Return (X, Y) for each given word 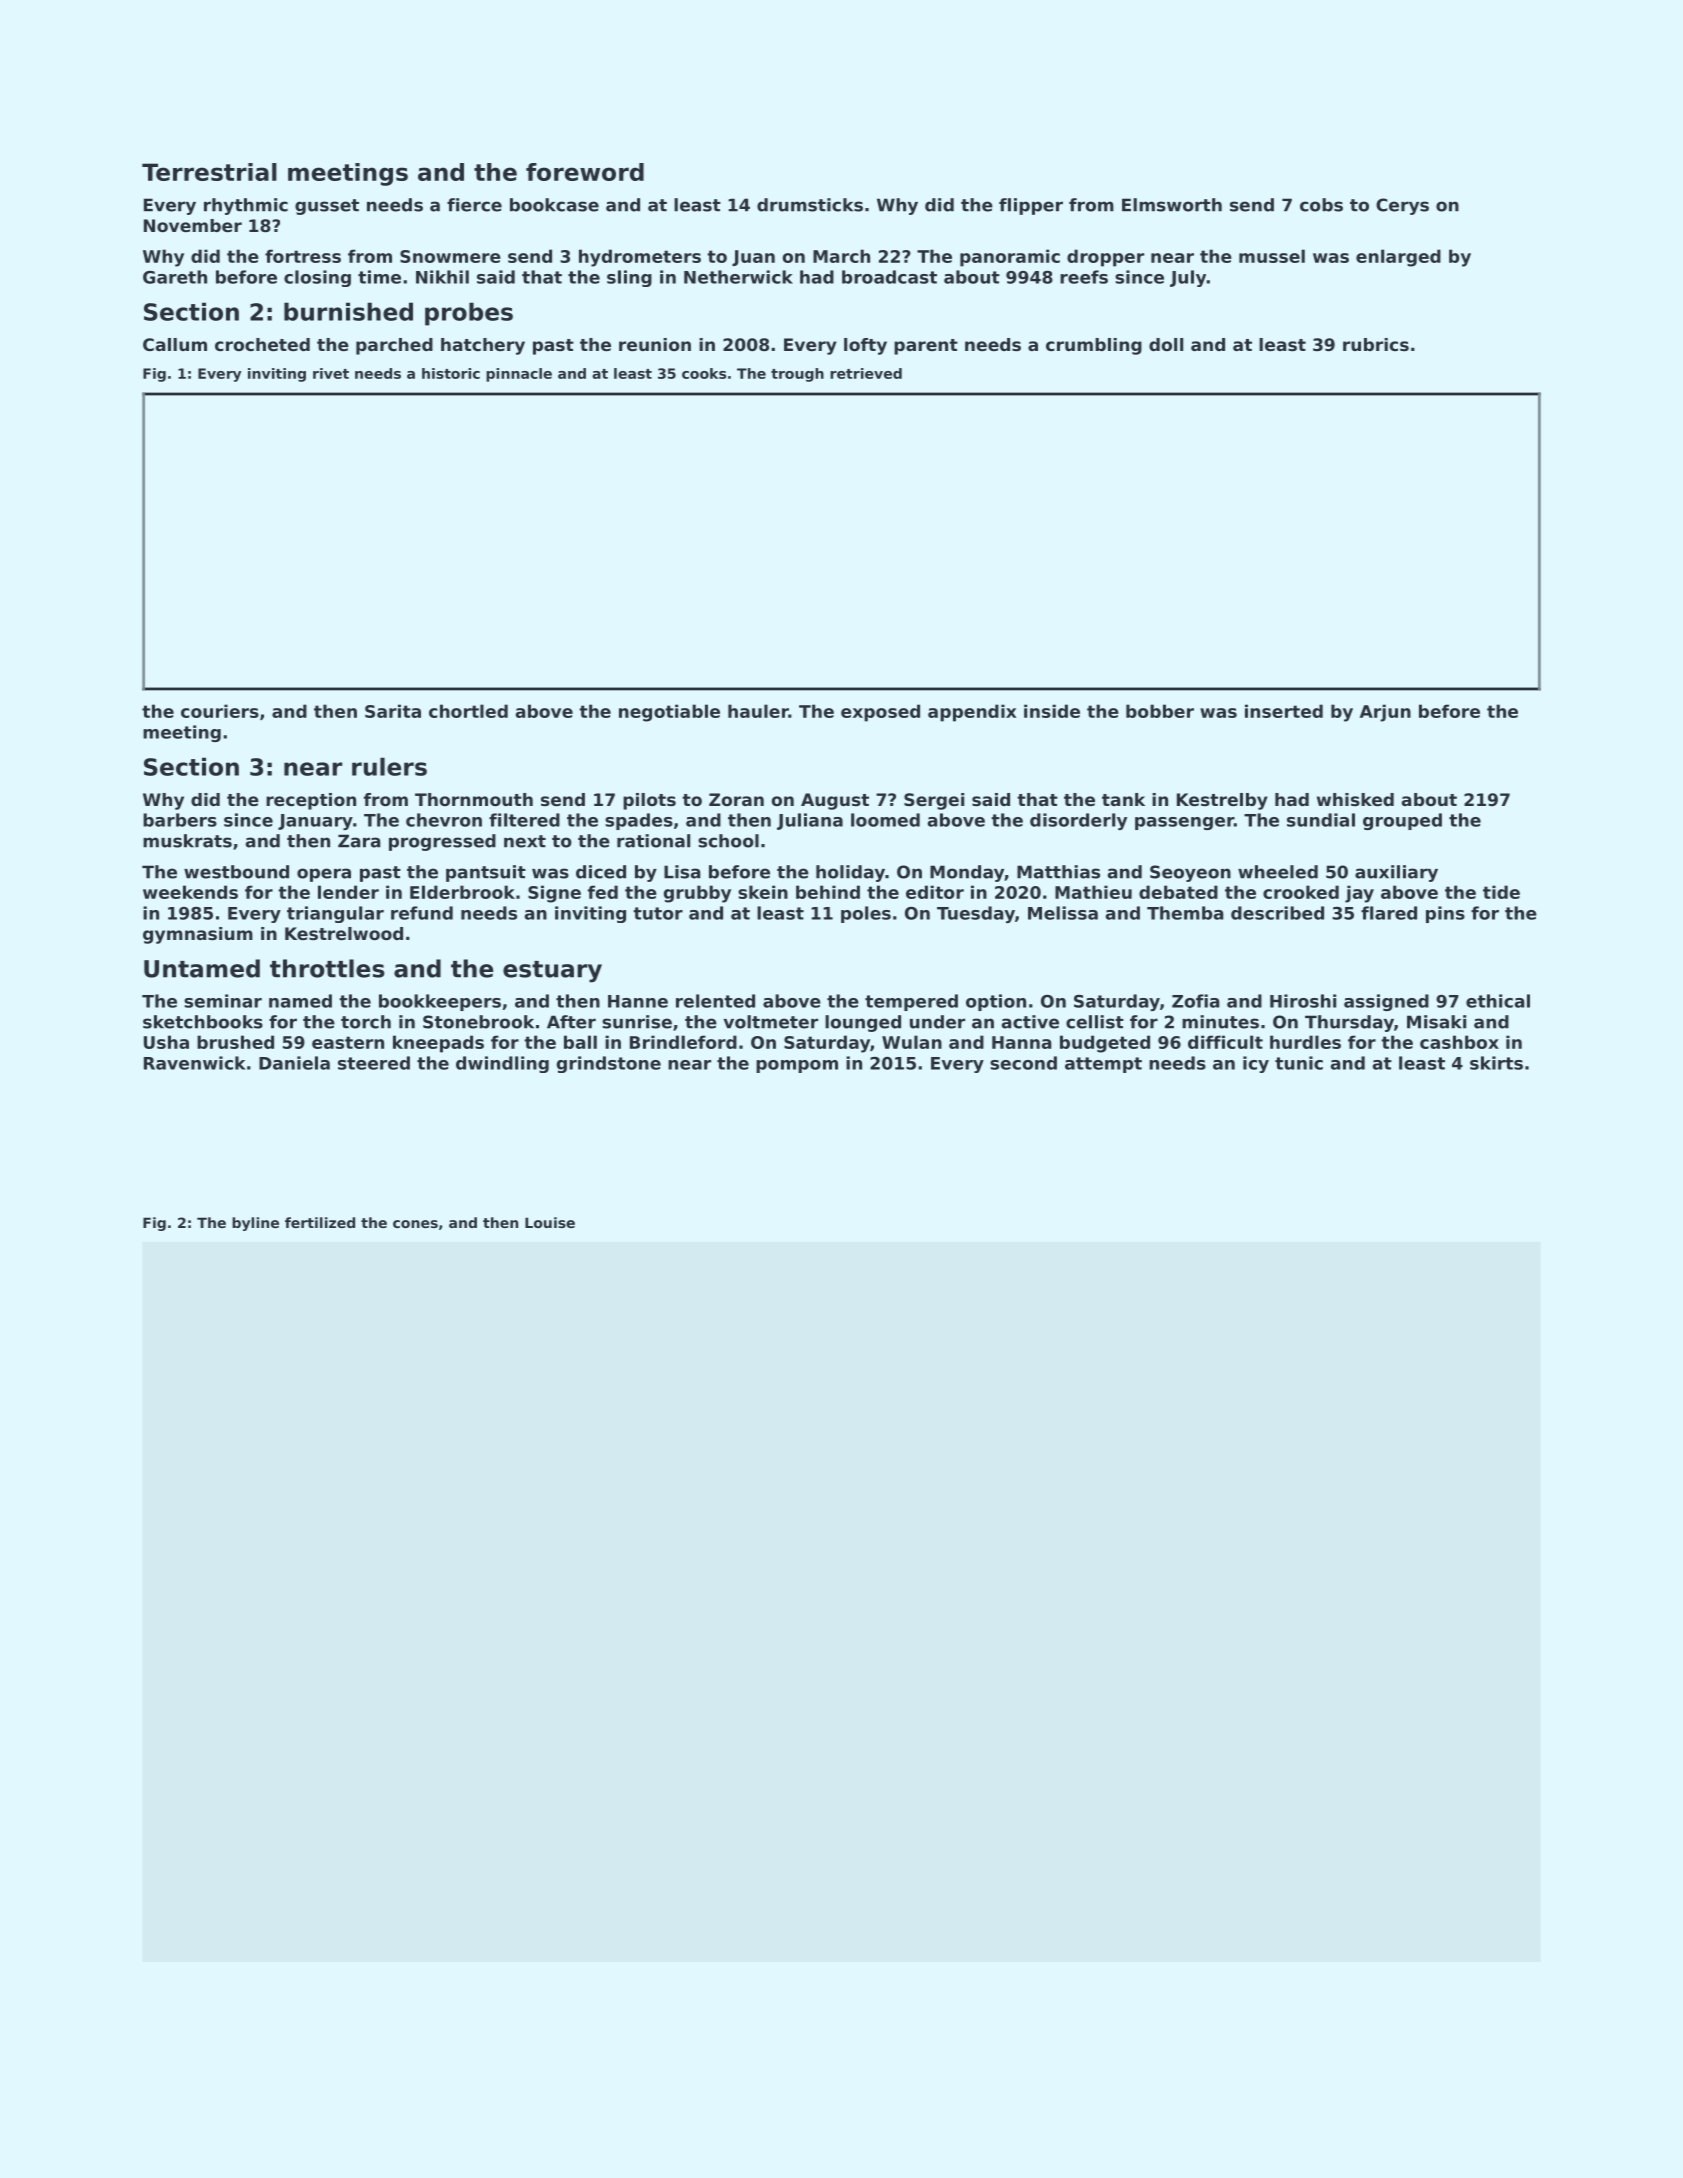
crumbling (1094, 346)
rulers (389, 766)
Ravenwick (195, 1063)
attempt (1103, 1065)
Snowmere (450, 256)
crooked (1301, 892)
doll (1166, 344)
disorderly (1078, 821)
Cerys (1402, 206)
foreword (585, 172)
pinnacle (519, 375)
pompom (797, 1066)
